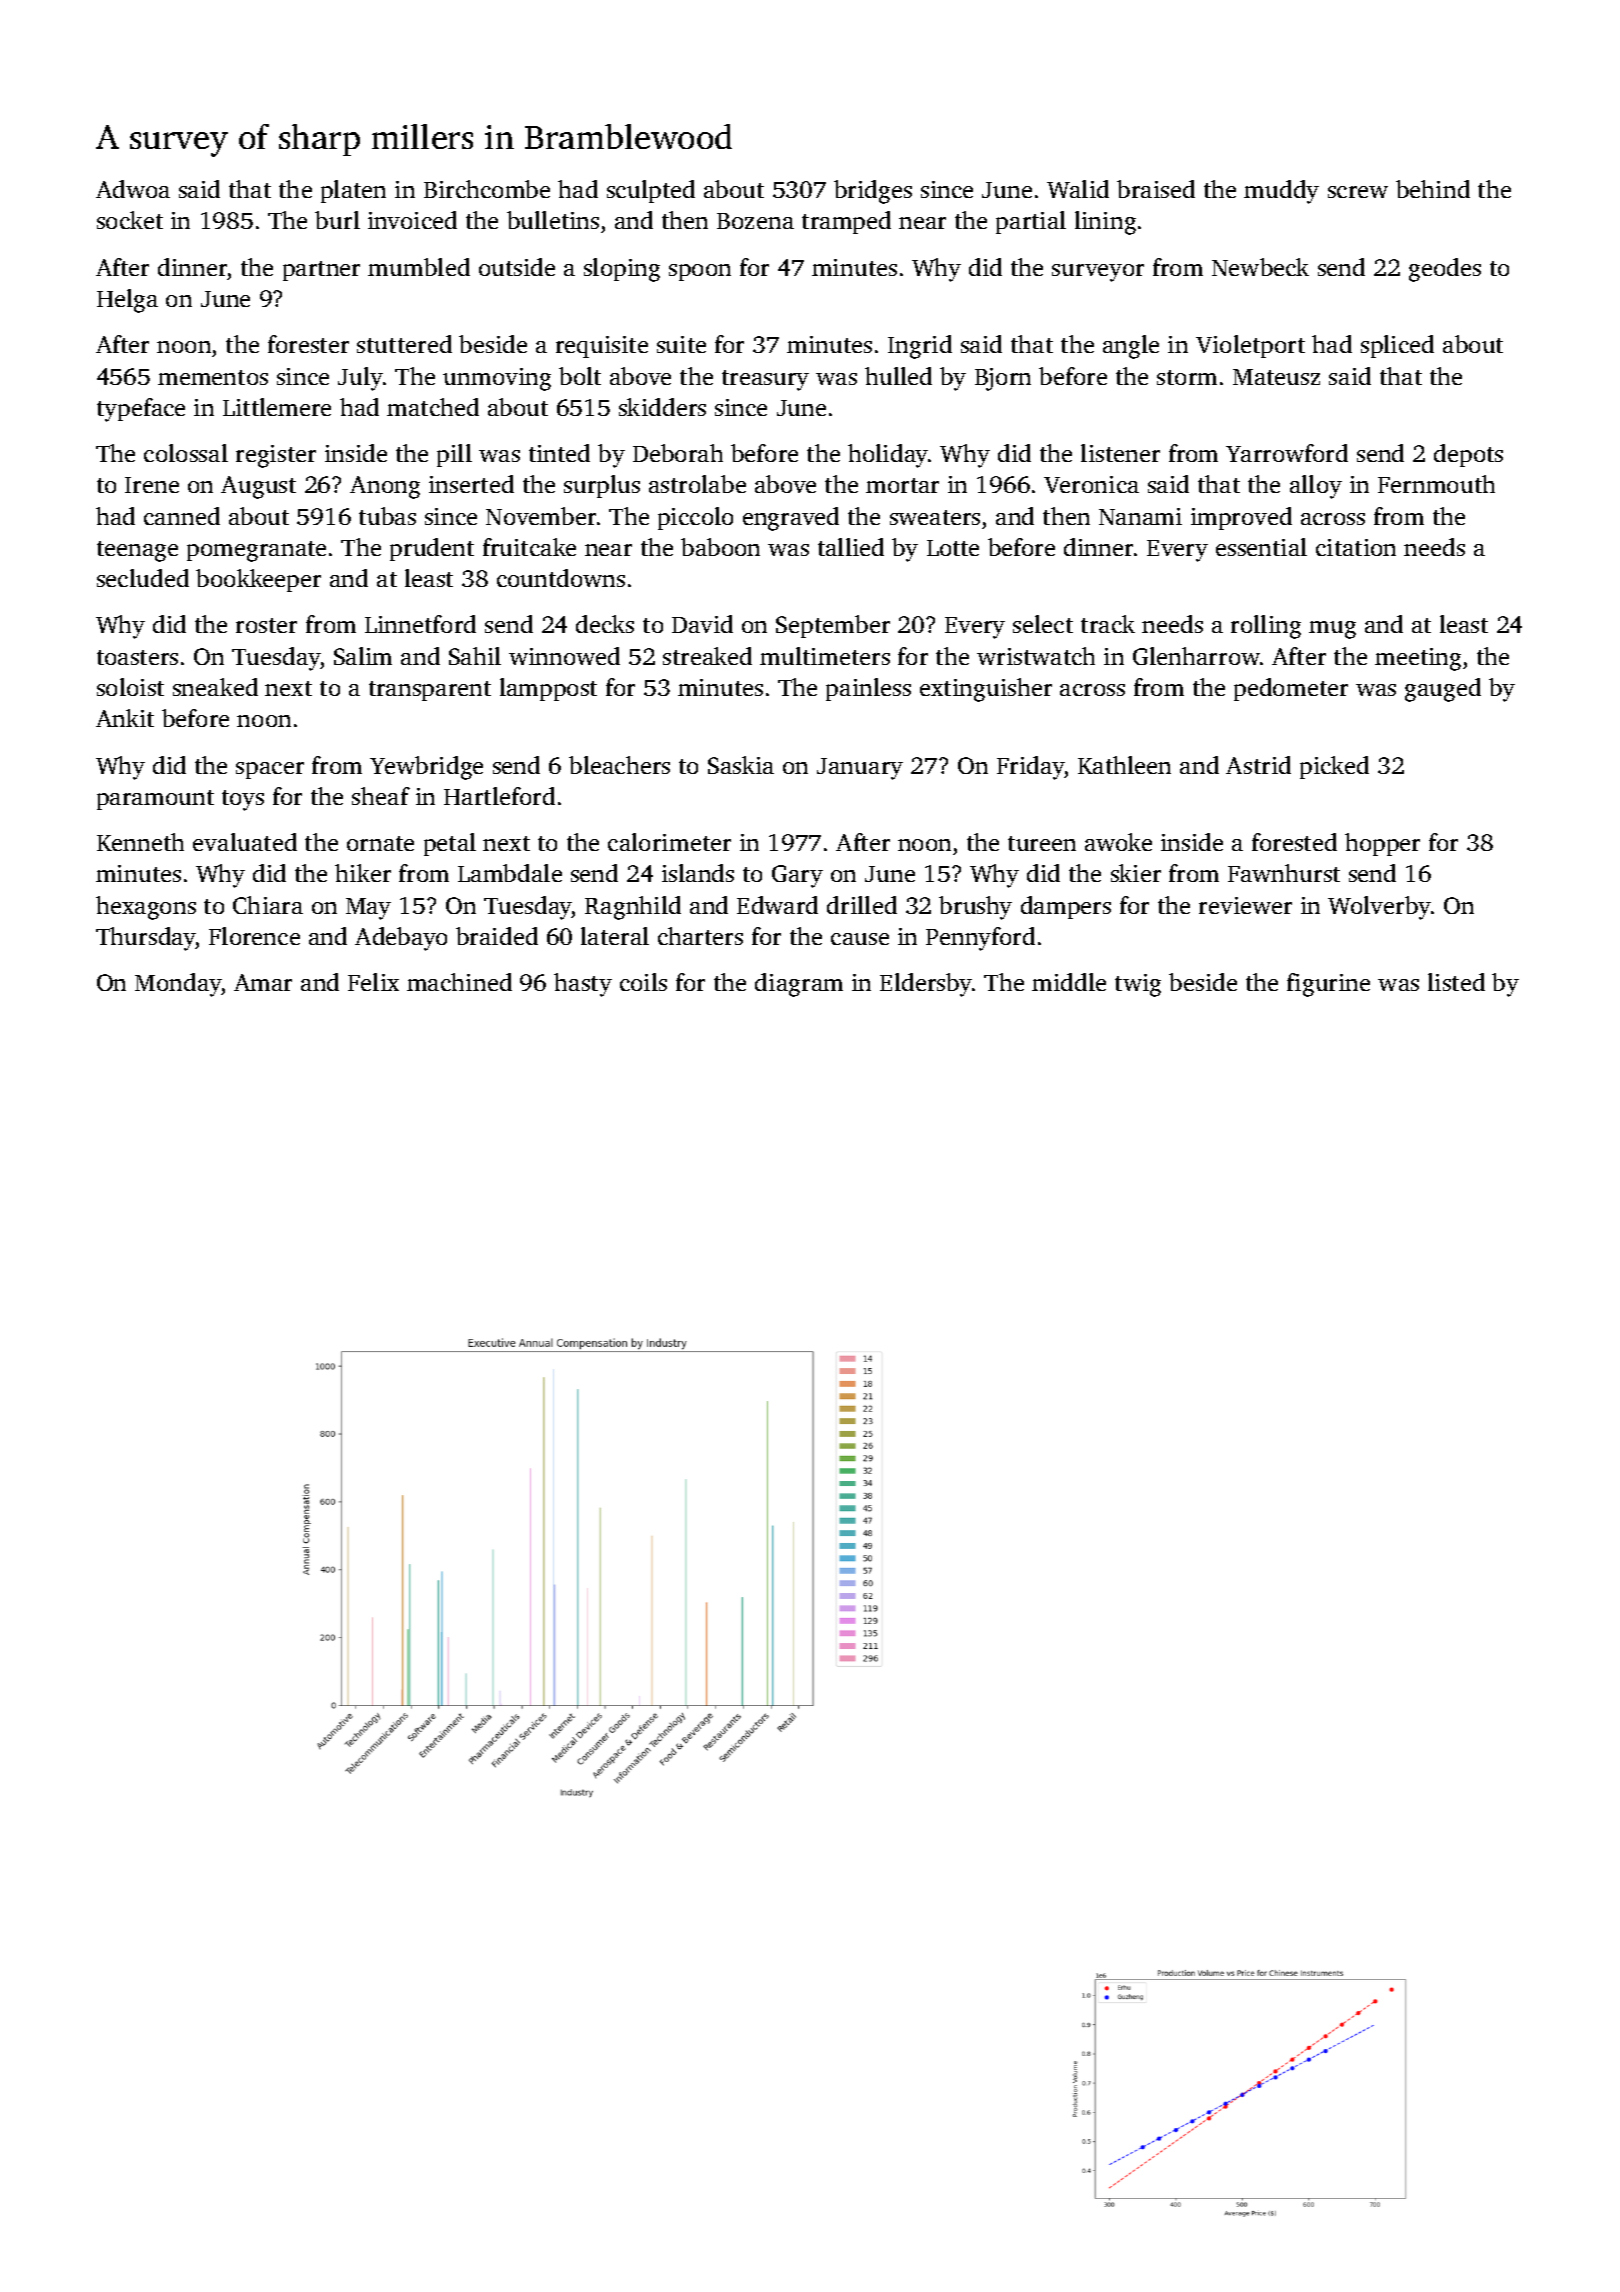 Image resolution: width=1620 pixels, height=2292 pixels. I want to click on Kenneth, so click(140, 842).
